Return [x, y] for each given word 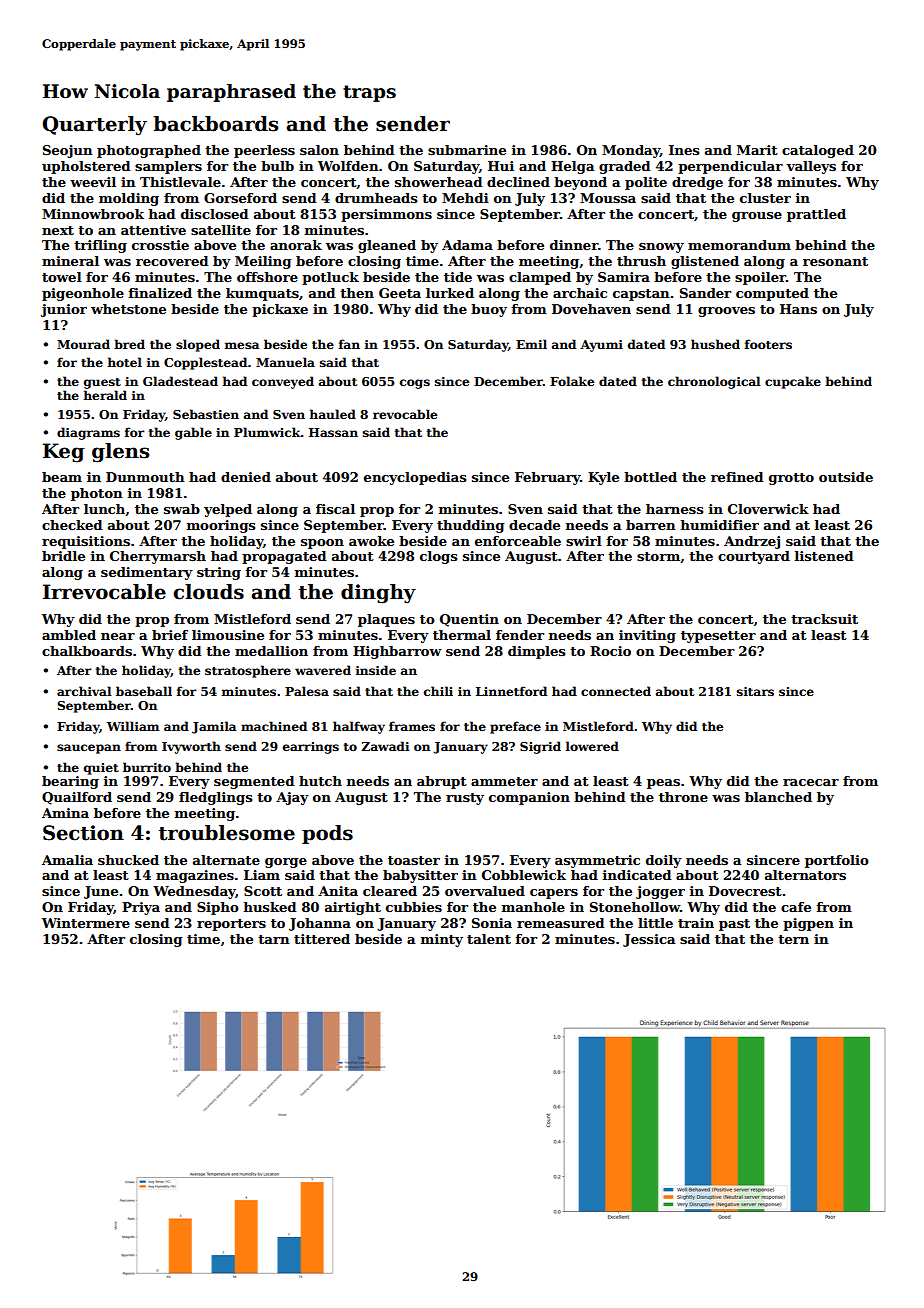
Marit [757, 150]
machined [274, 726]
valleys [811, 167]
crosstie [160, 245]
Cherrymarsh [158, 557]
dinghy [378, 594]
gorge [286, 863]
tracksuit [824, 619]
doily [664, 861]
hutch [320, 781]
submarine [467, 150]
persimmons [386, 215]
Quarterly [94, 126]
